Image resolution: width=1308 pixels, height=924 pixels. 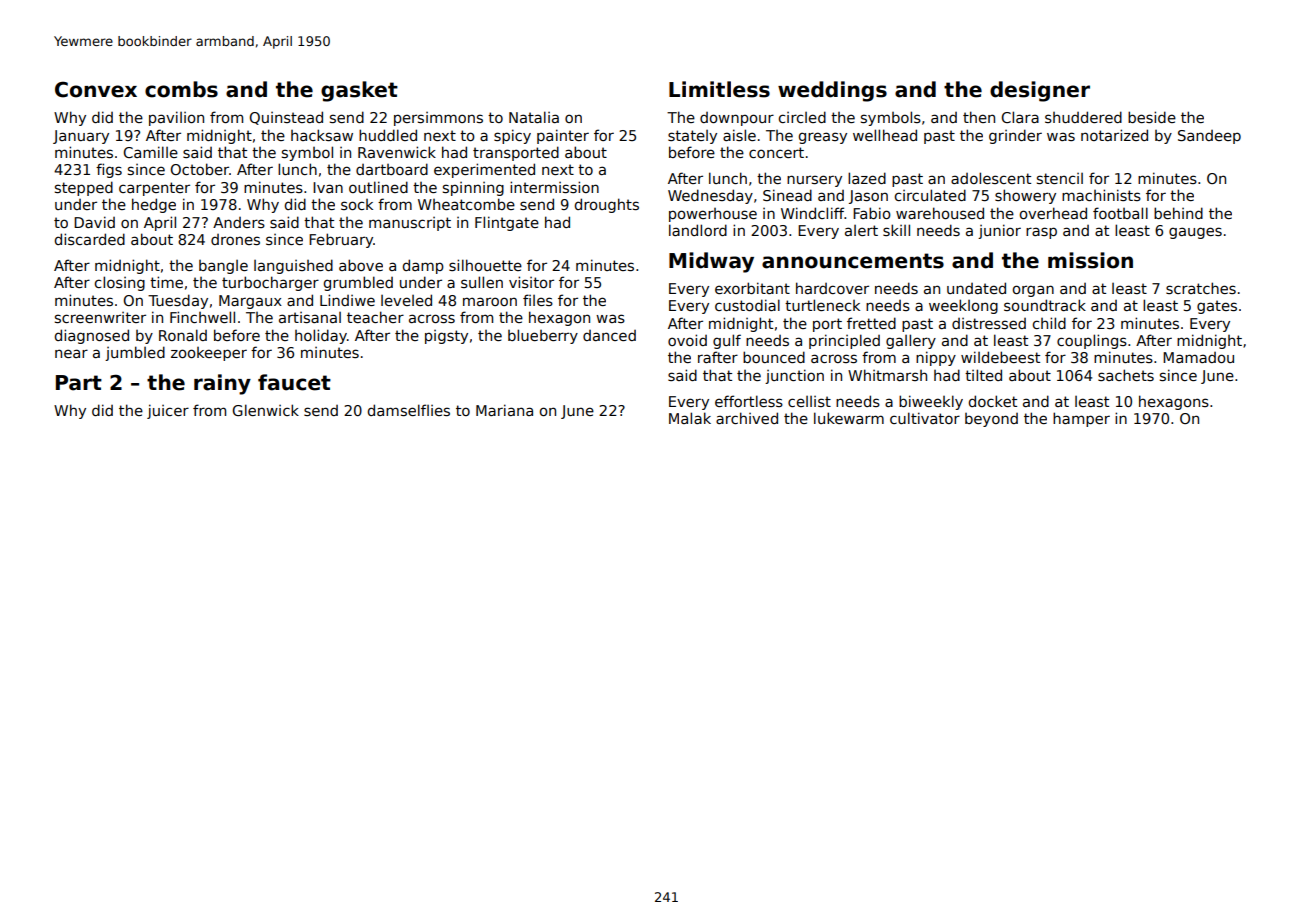 I want to click on ovoid, so click(x=687, y=340).
